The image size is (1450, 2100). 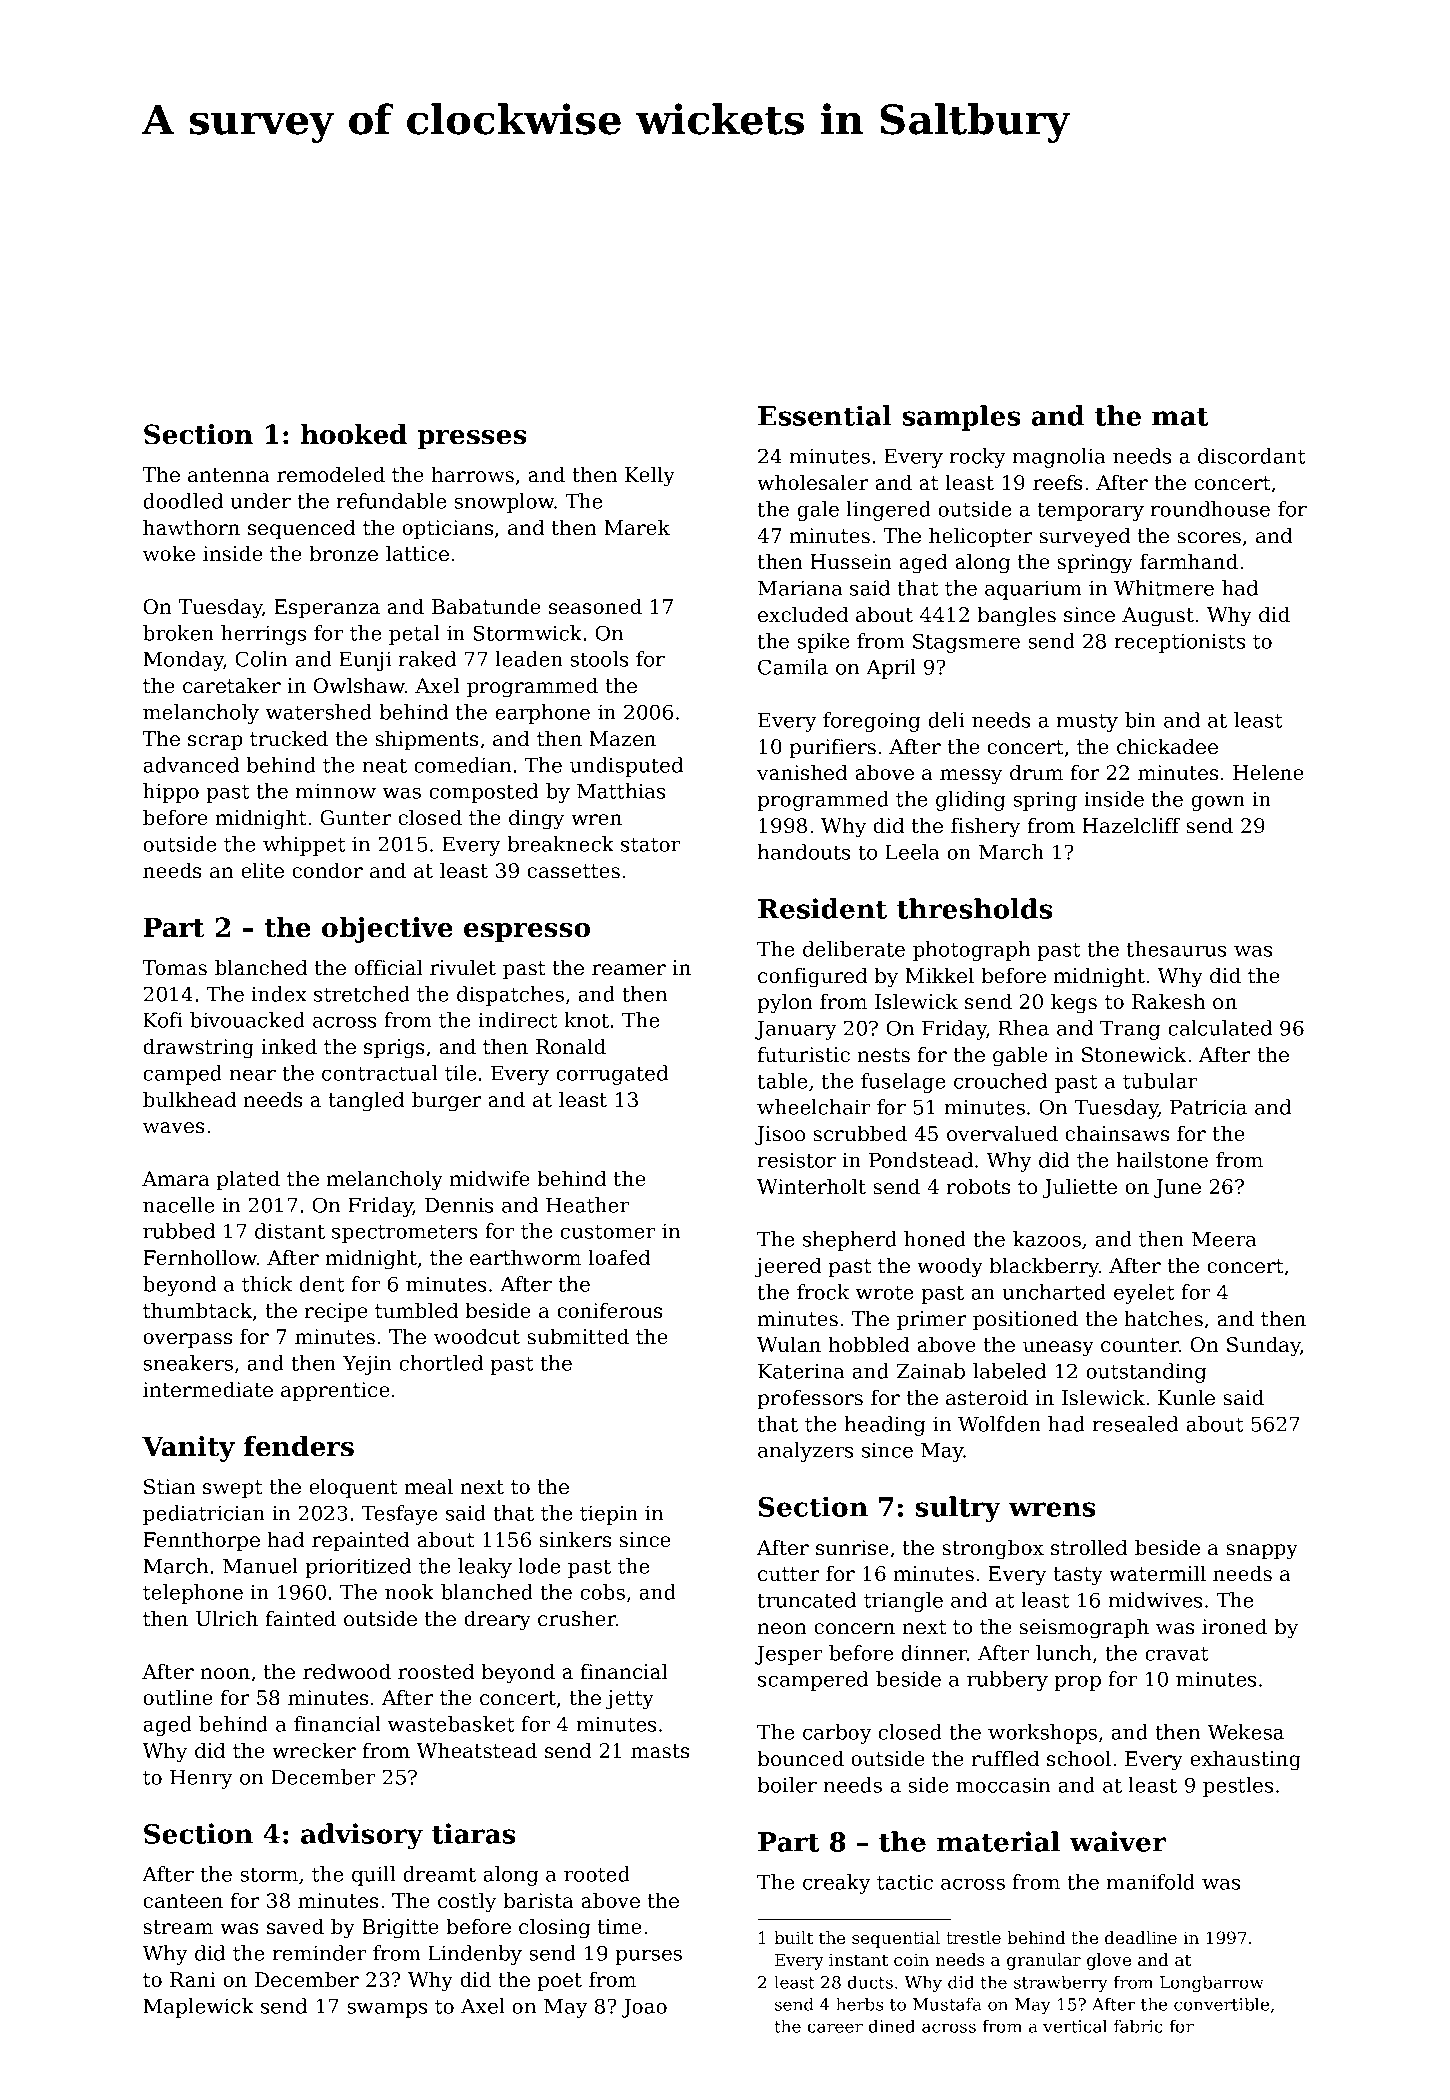 I want to click on receptionists, so click(x=1180, y=643).
